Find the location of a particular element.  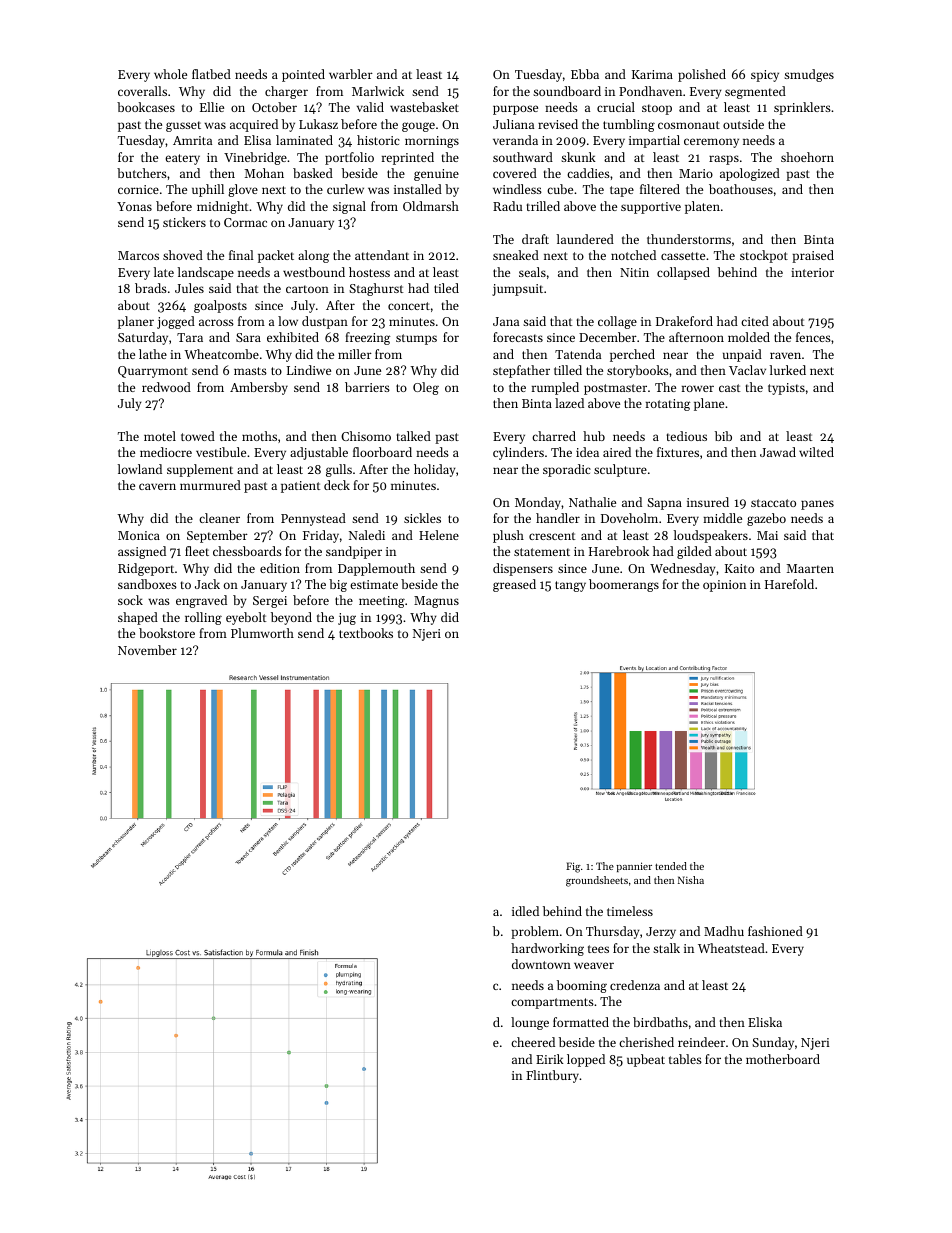

Marlwick is located at coordinates (378, 91).
